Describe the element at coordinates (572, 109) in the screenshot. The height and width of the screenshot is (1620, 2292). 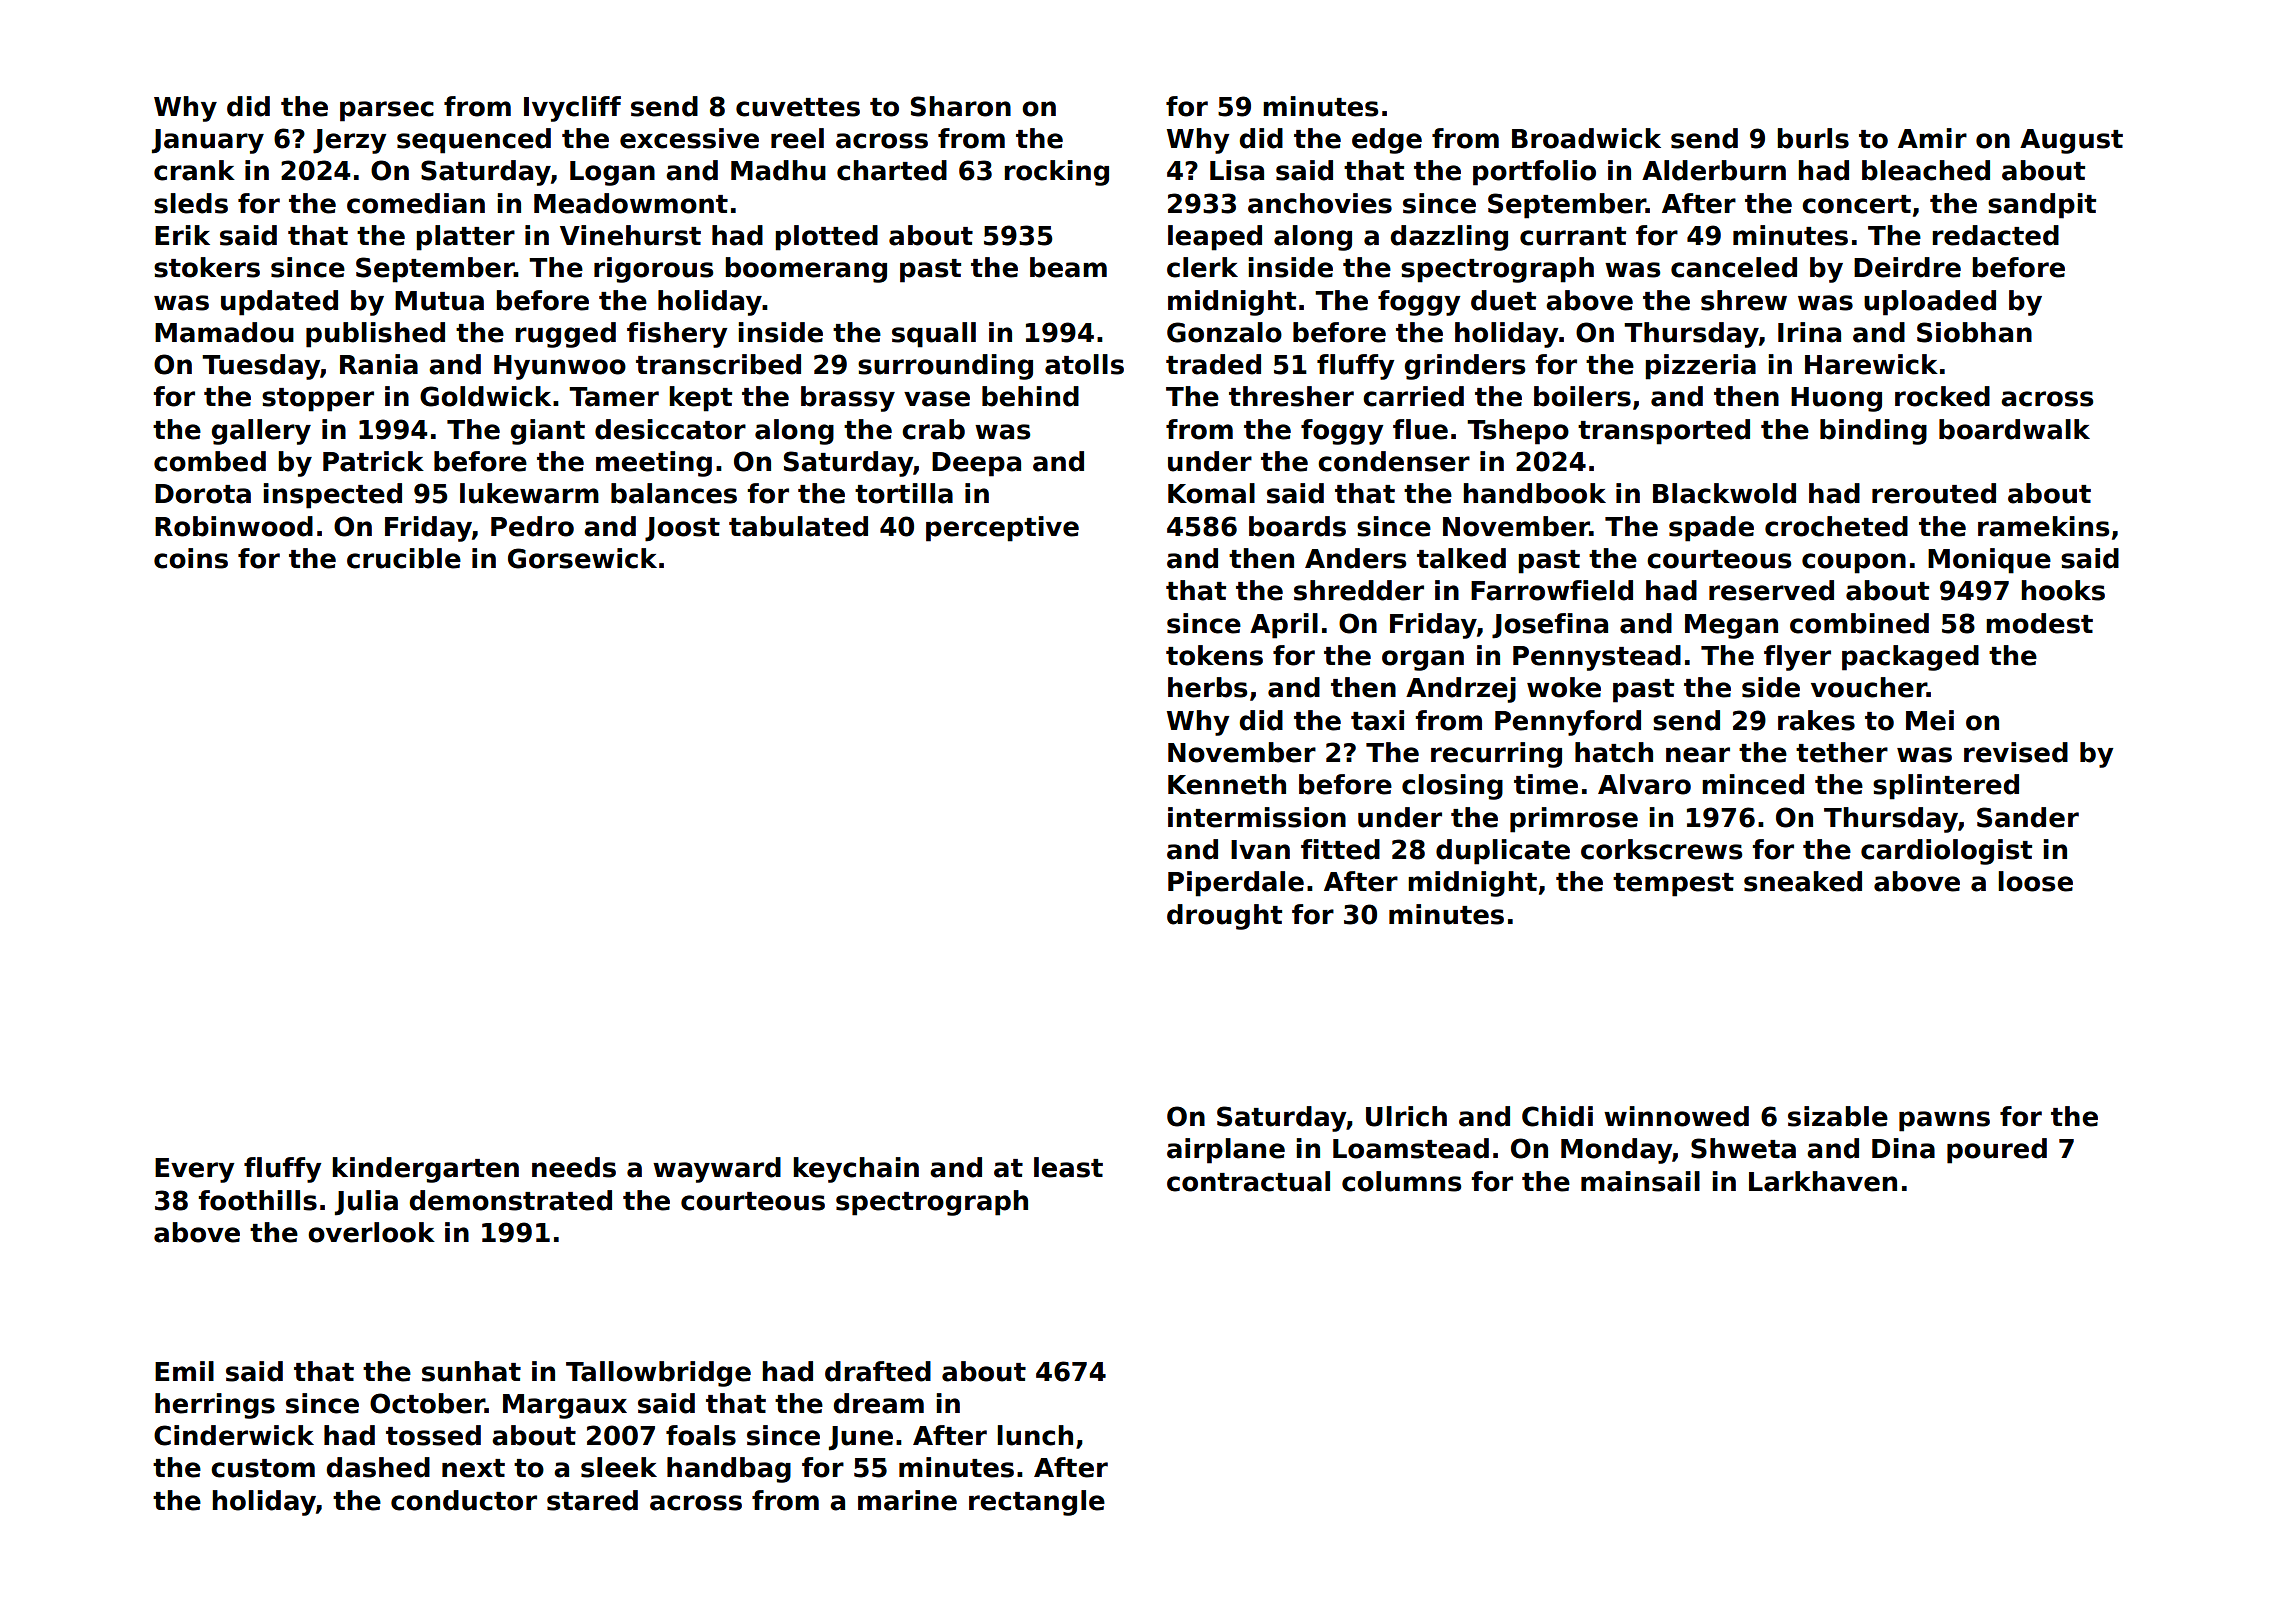
I see `Ivycliff` at that location.
